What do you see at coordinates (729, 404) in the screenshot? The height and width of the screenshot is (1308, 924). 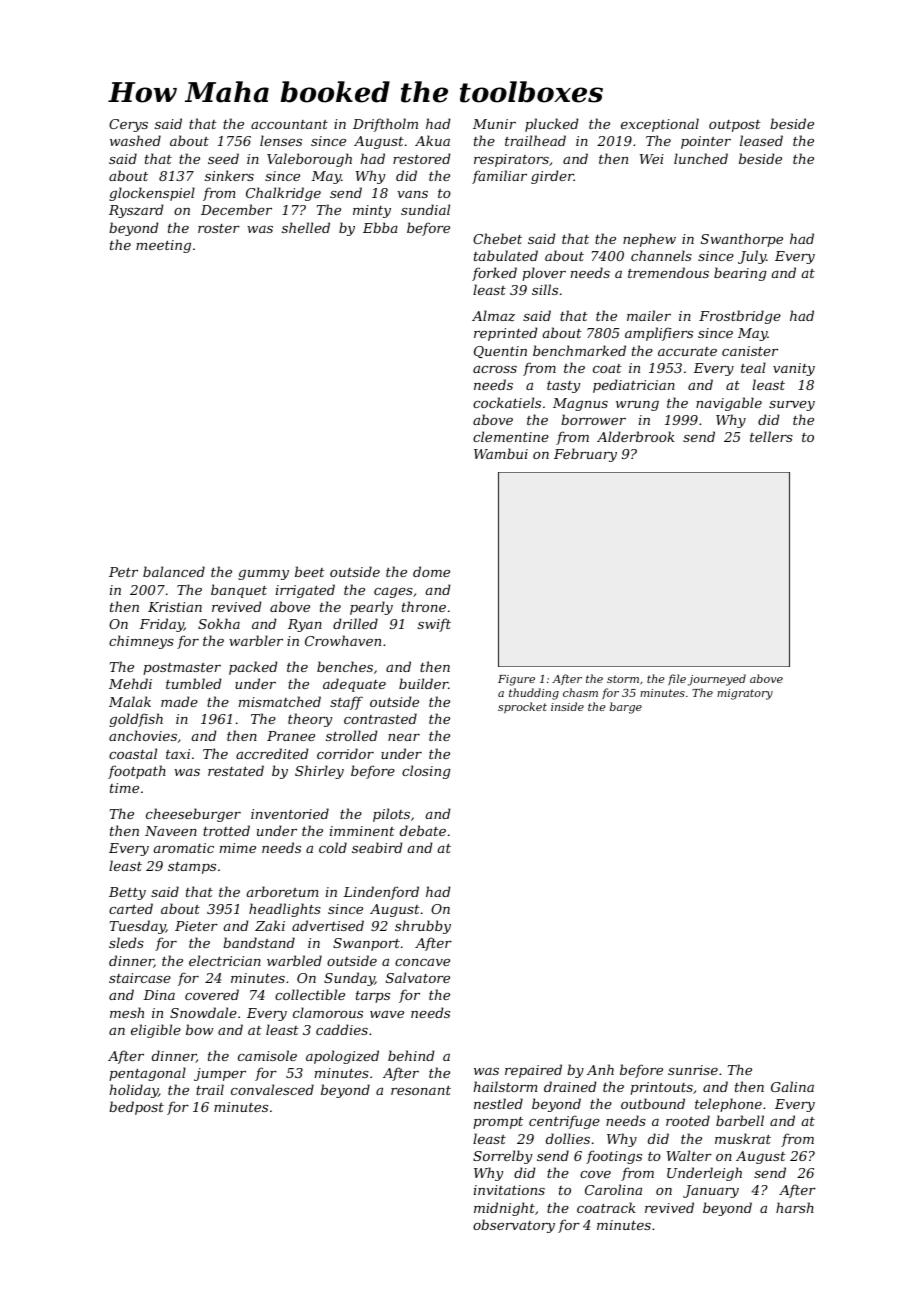 I see `navigable` at bounding box center [729, 404].
